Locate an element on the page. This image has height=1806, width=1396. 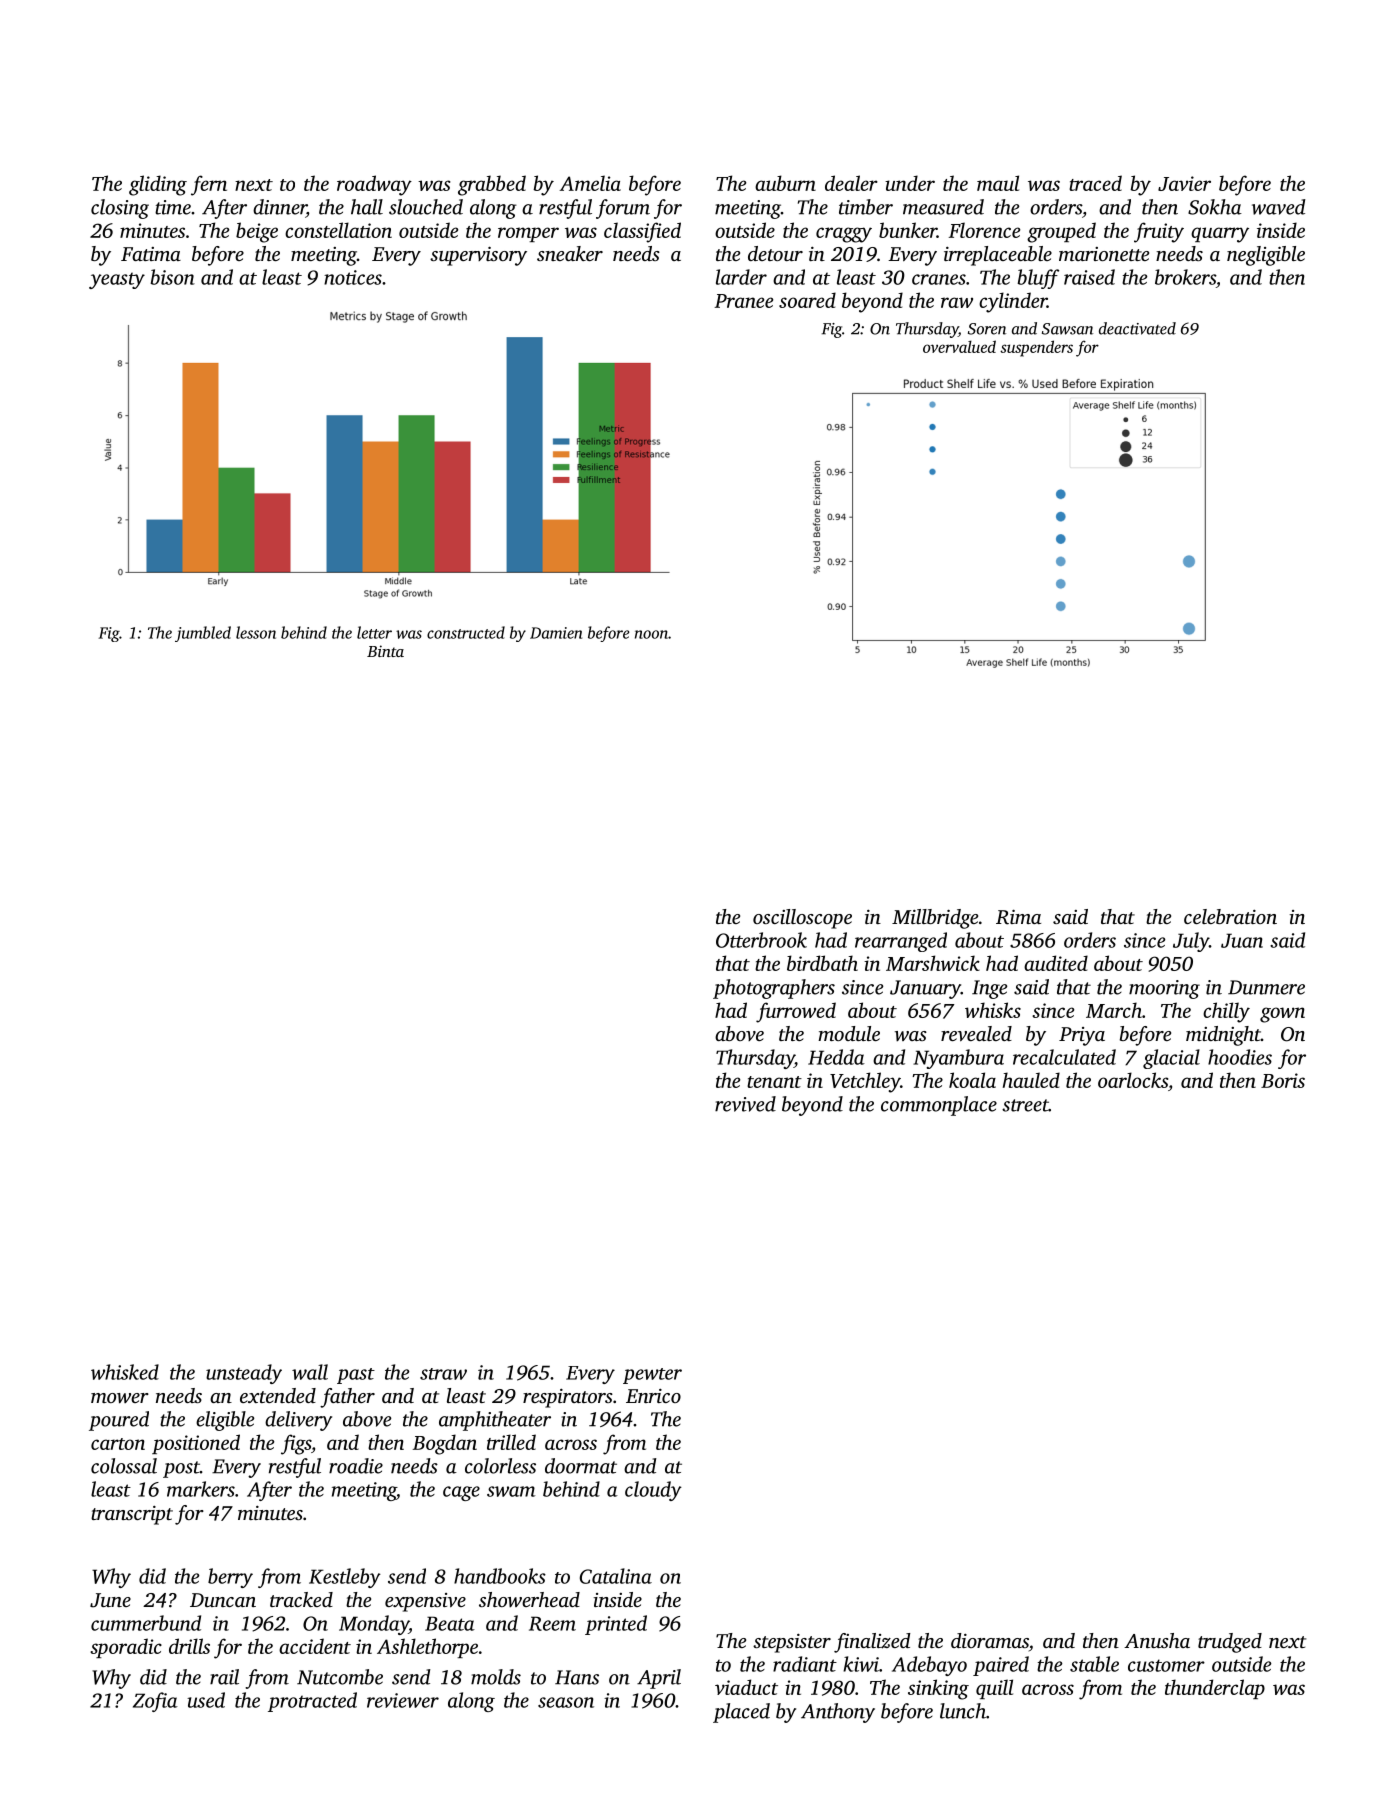
roadie is located at coordinates (356, 1466).
